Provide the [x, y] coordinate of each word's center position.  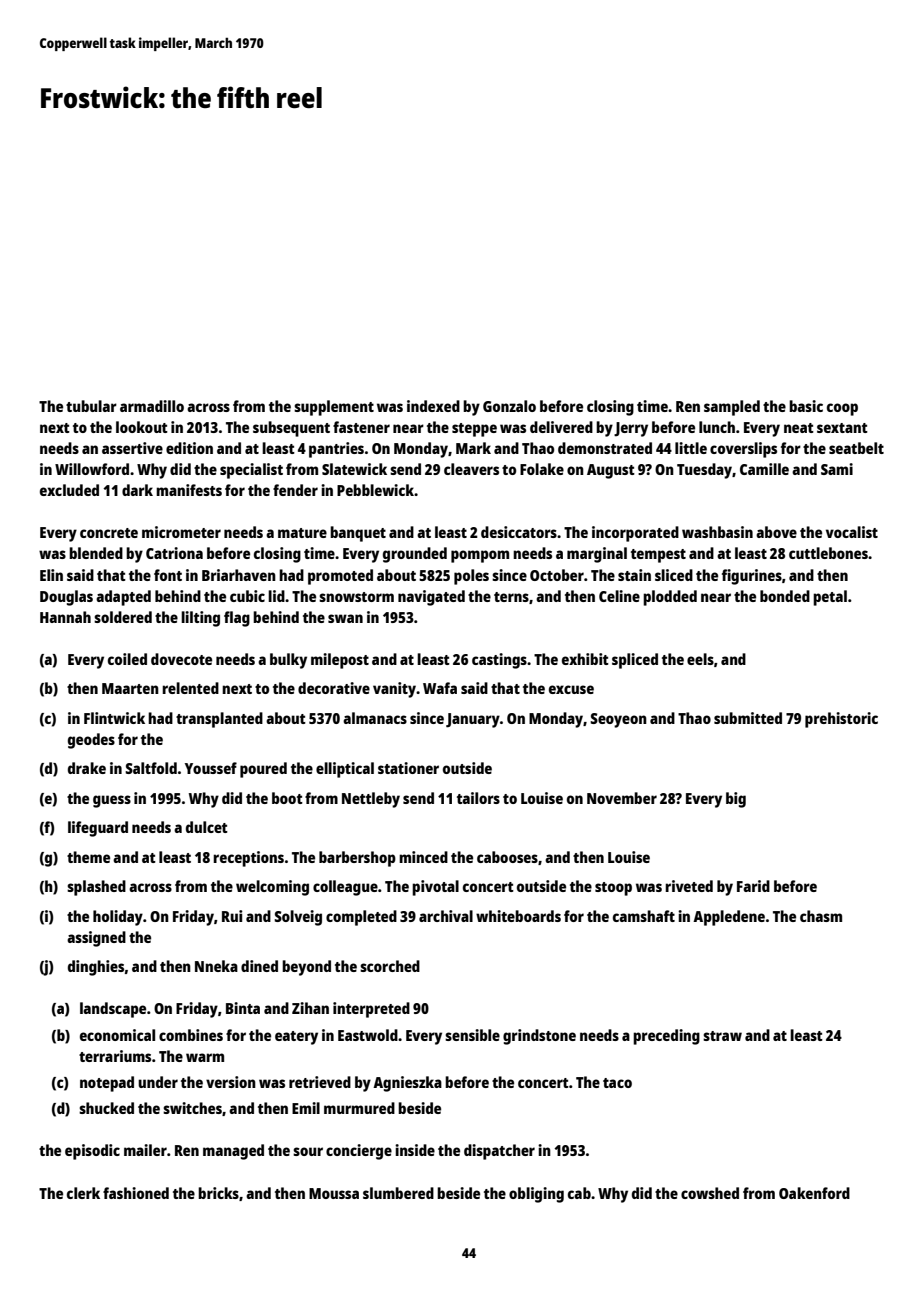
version [231, 1082]
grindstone [539, 1037]
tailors [478, 798]
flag [237, 619]
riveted [689, 886]
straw [722, 1036]
